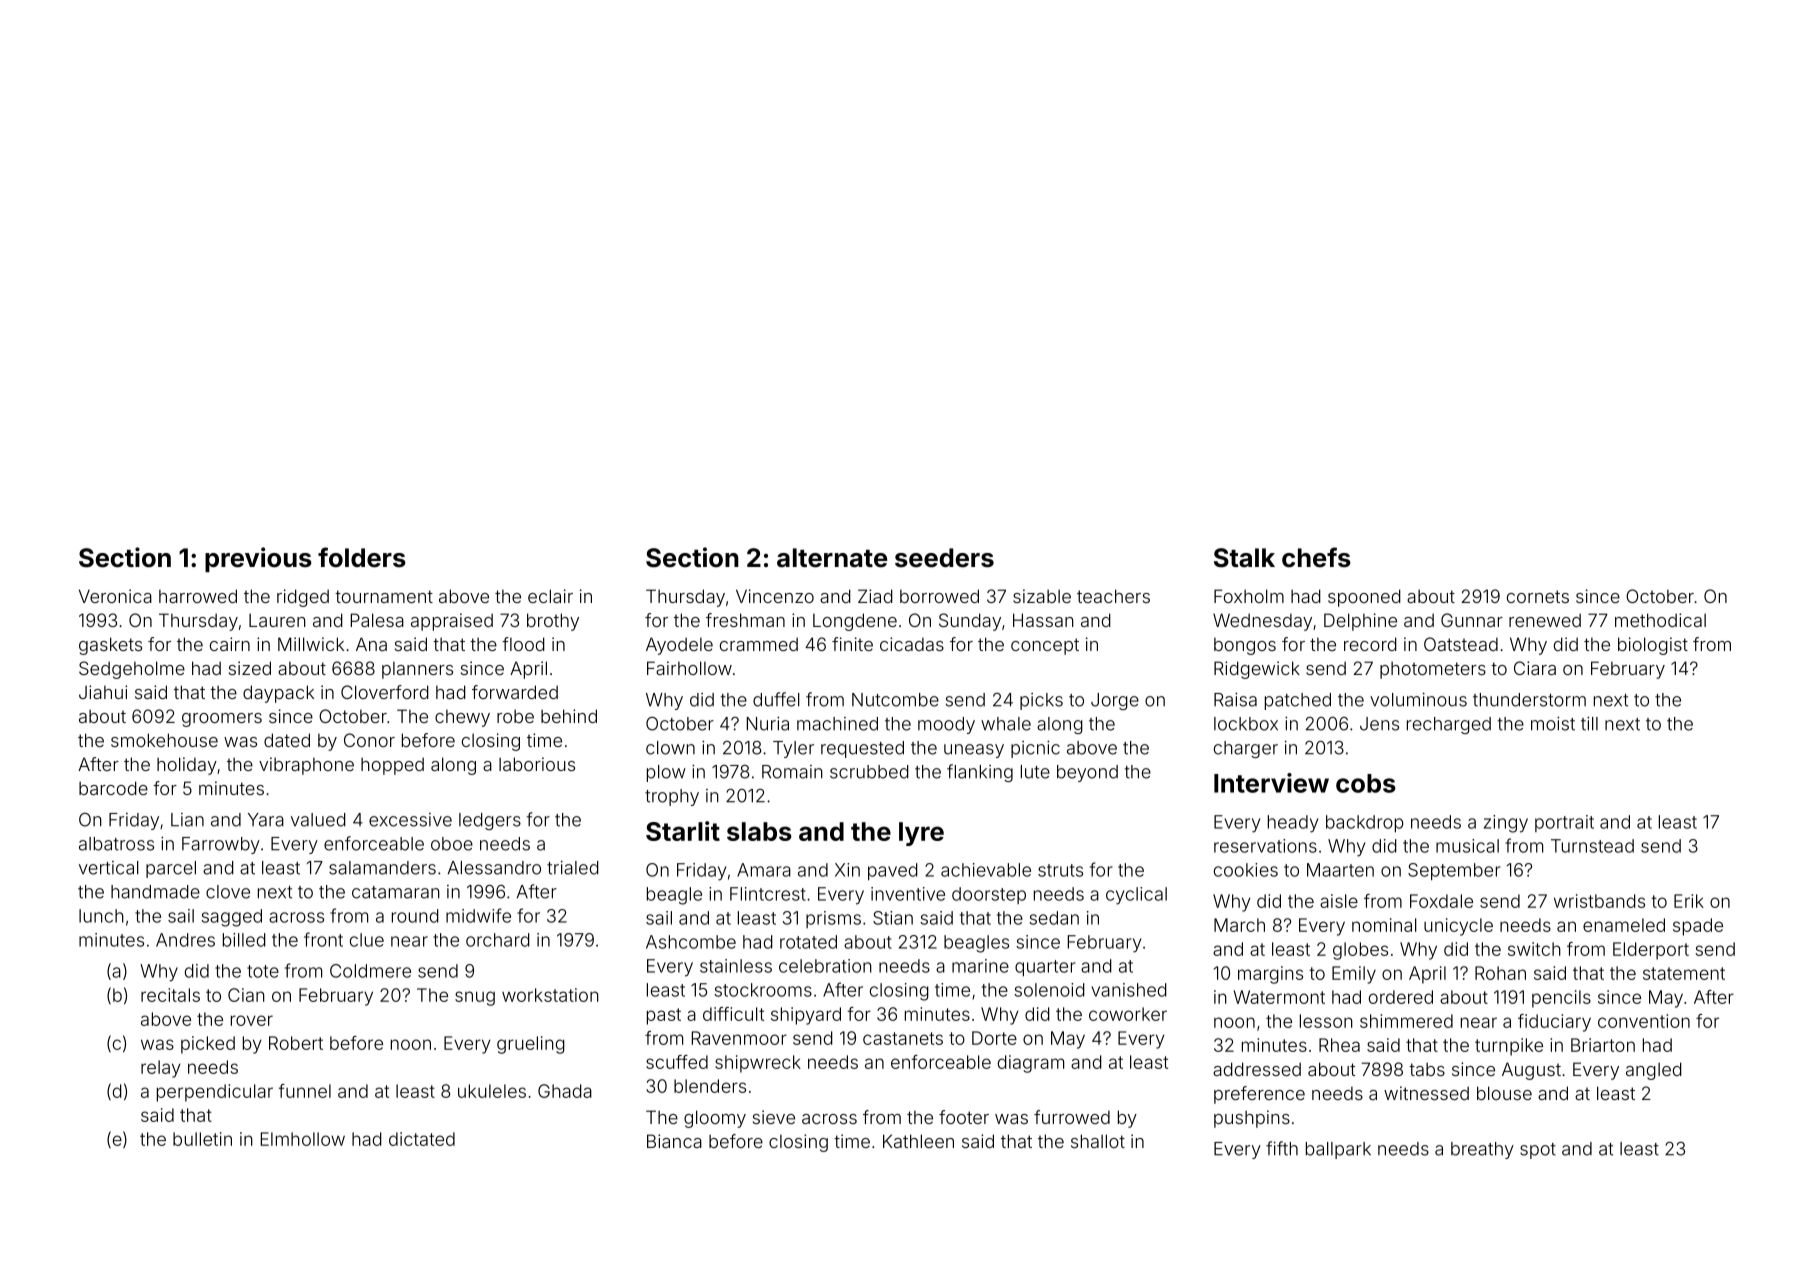 The height and width of the image is (1284, 1816). What do you see at coordinates (415, 916) in the image?
I see `round` at bounding box center [415, 916].
